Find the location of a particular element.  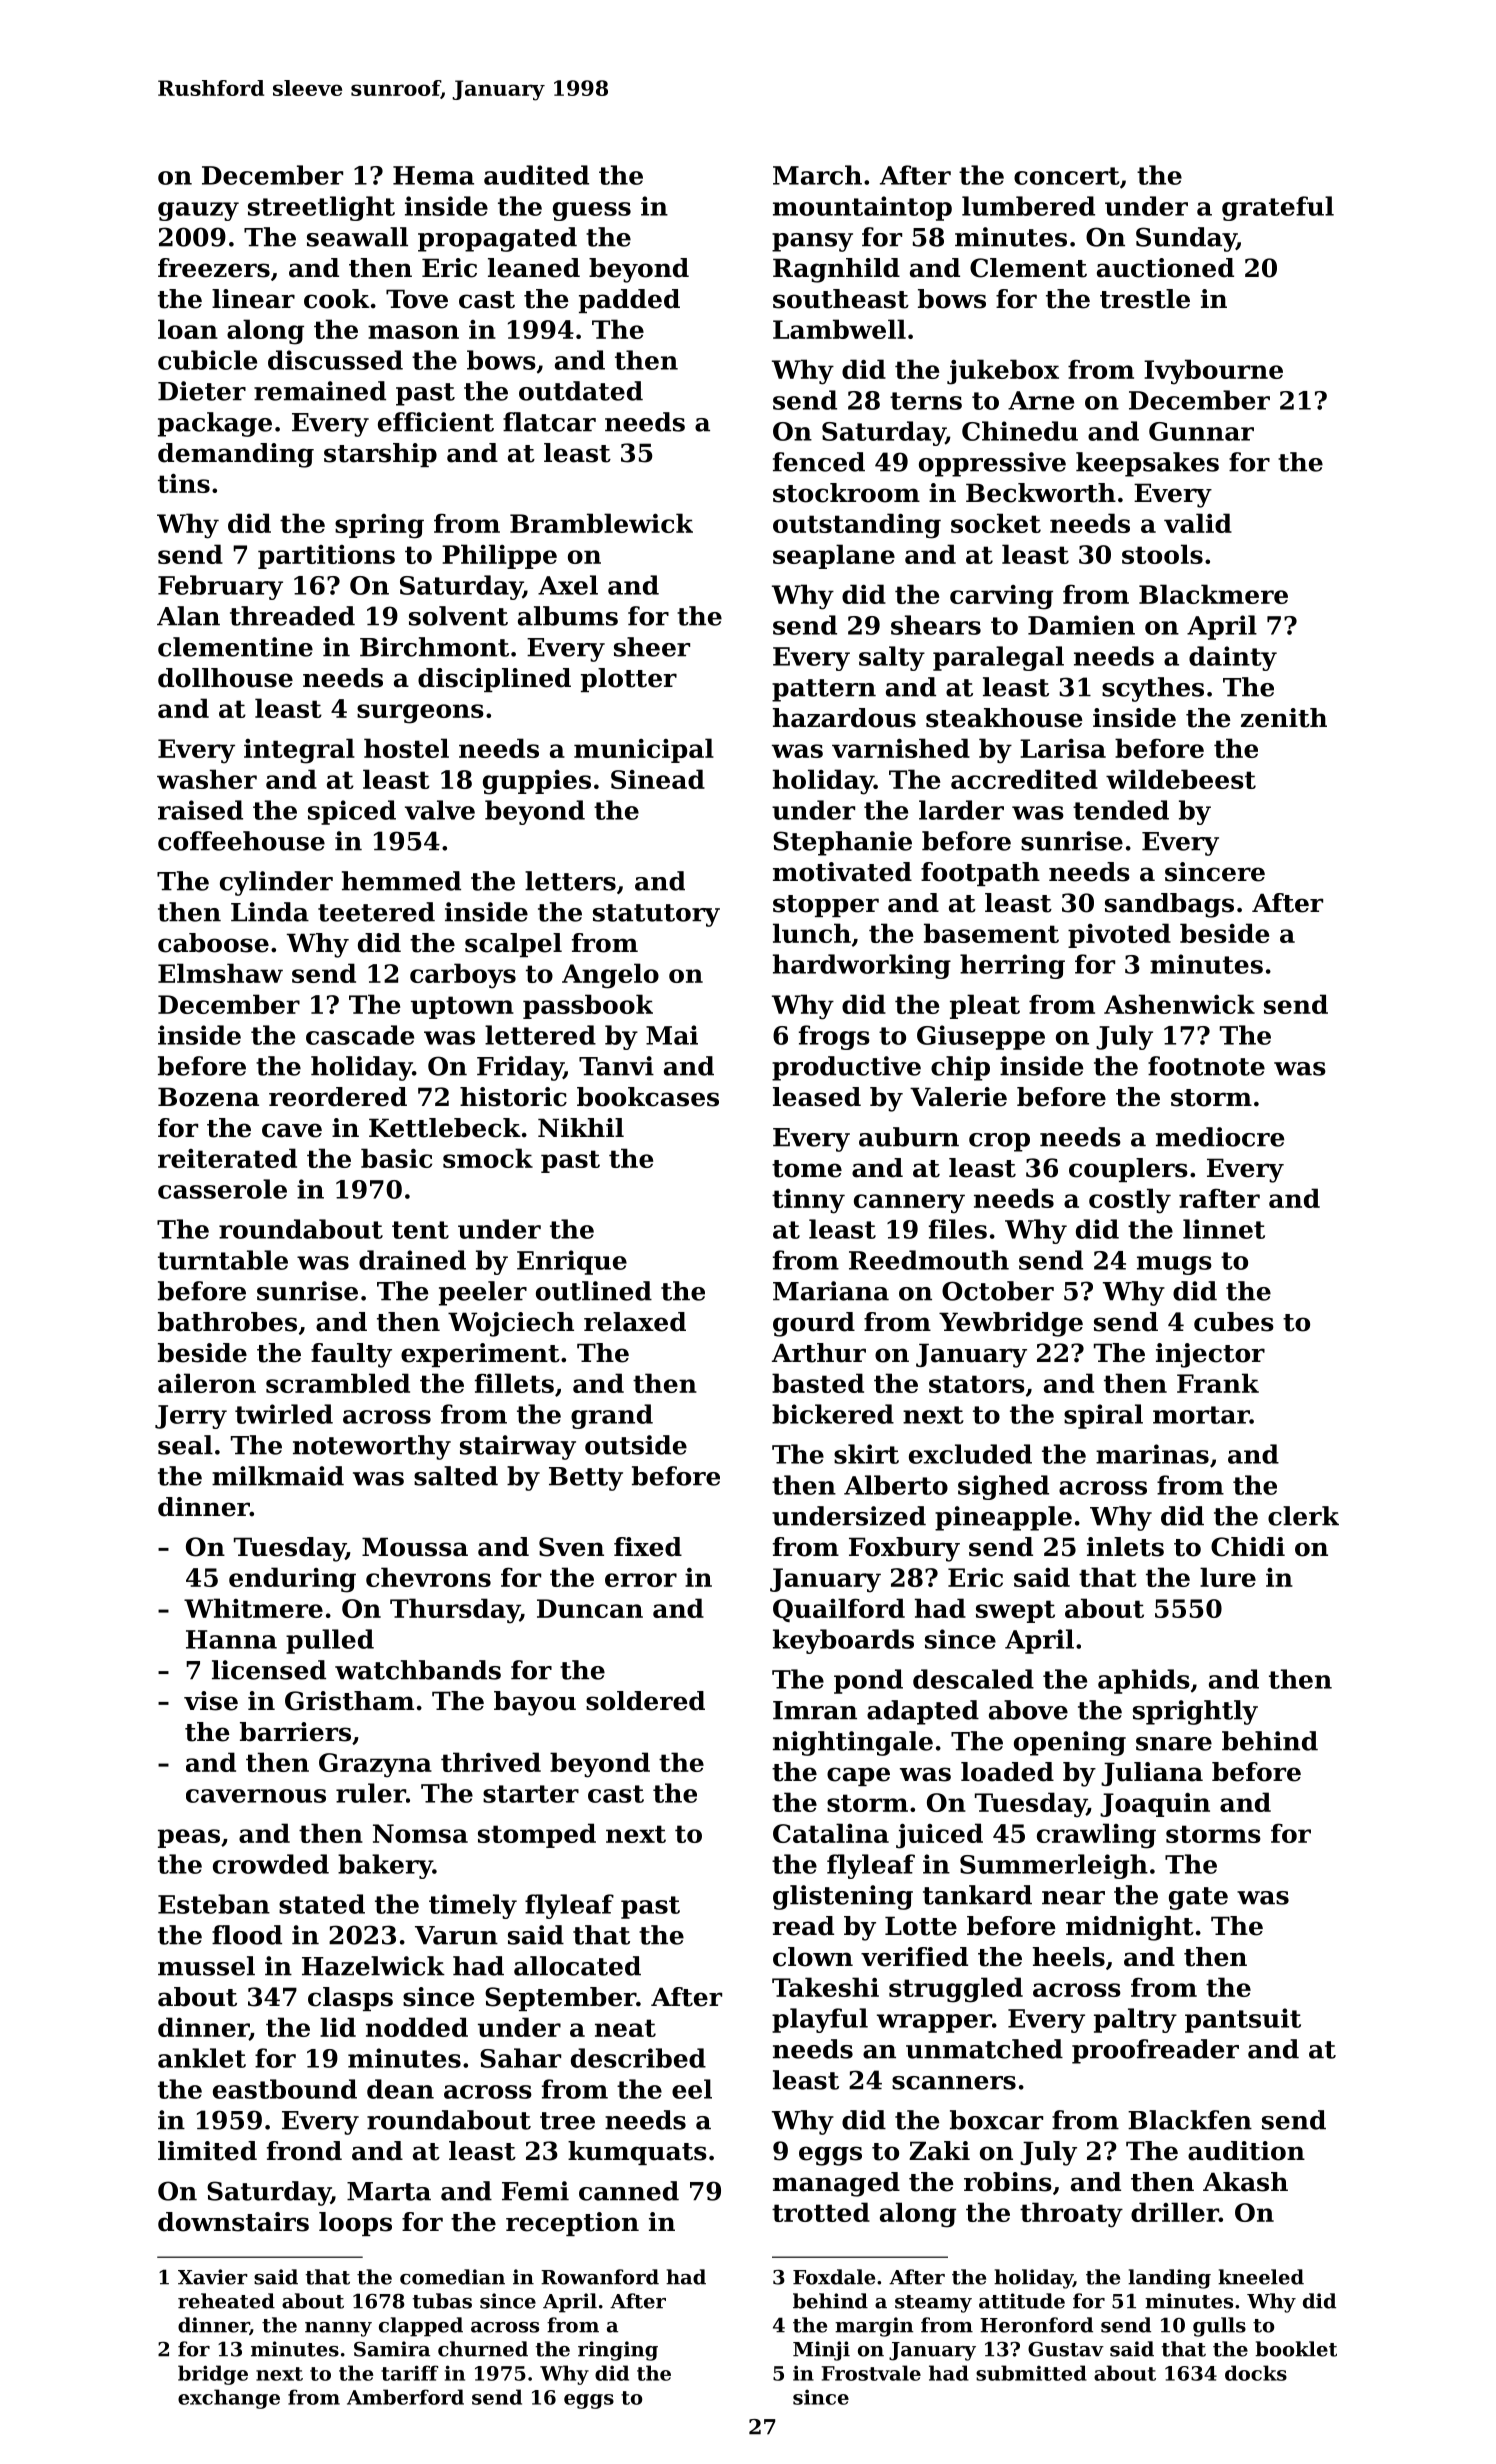

steamy is located at coordinates (933, 2304).
